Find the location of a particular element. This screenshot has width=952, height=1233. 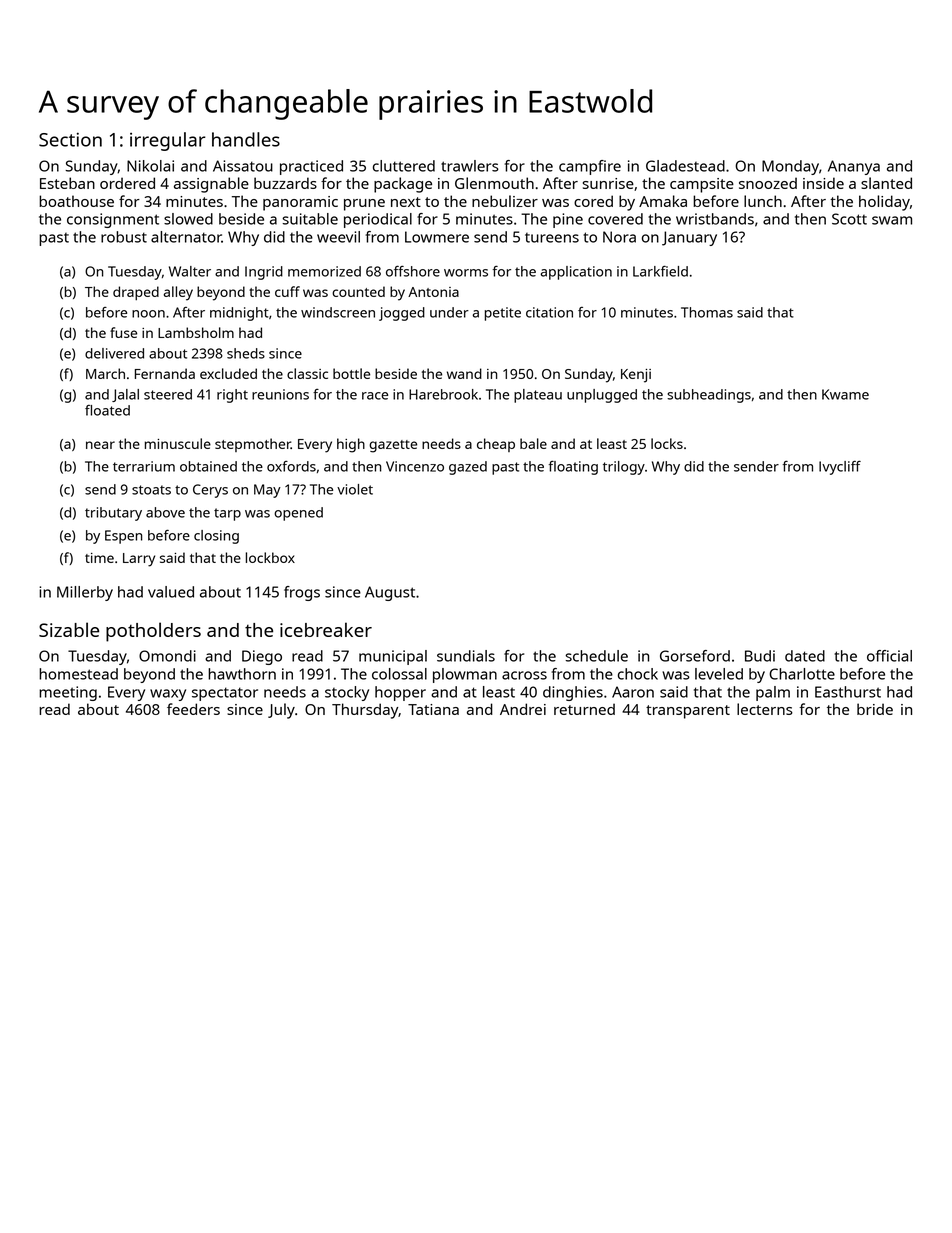

handles is located at coordinates (246, 139).
